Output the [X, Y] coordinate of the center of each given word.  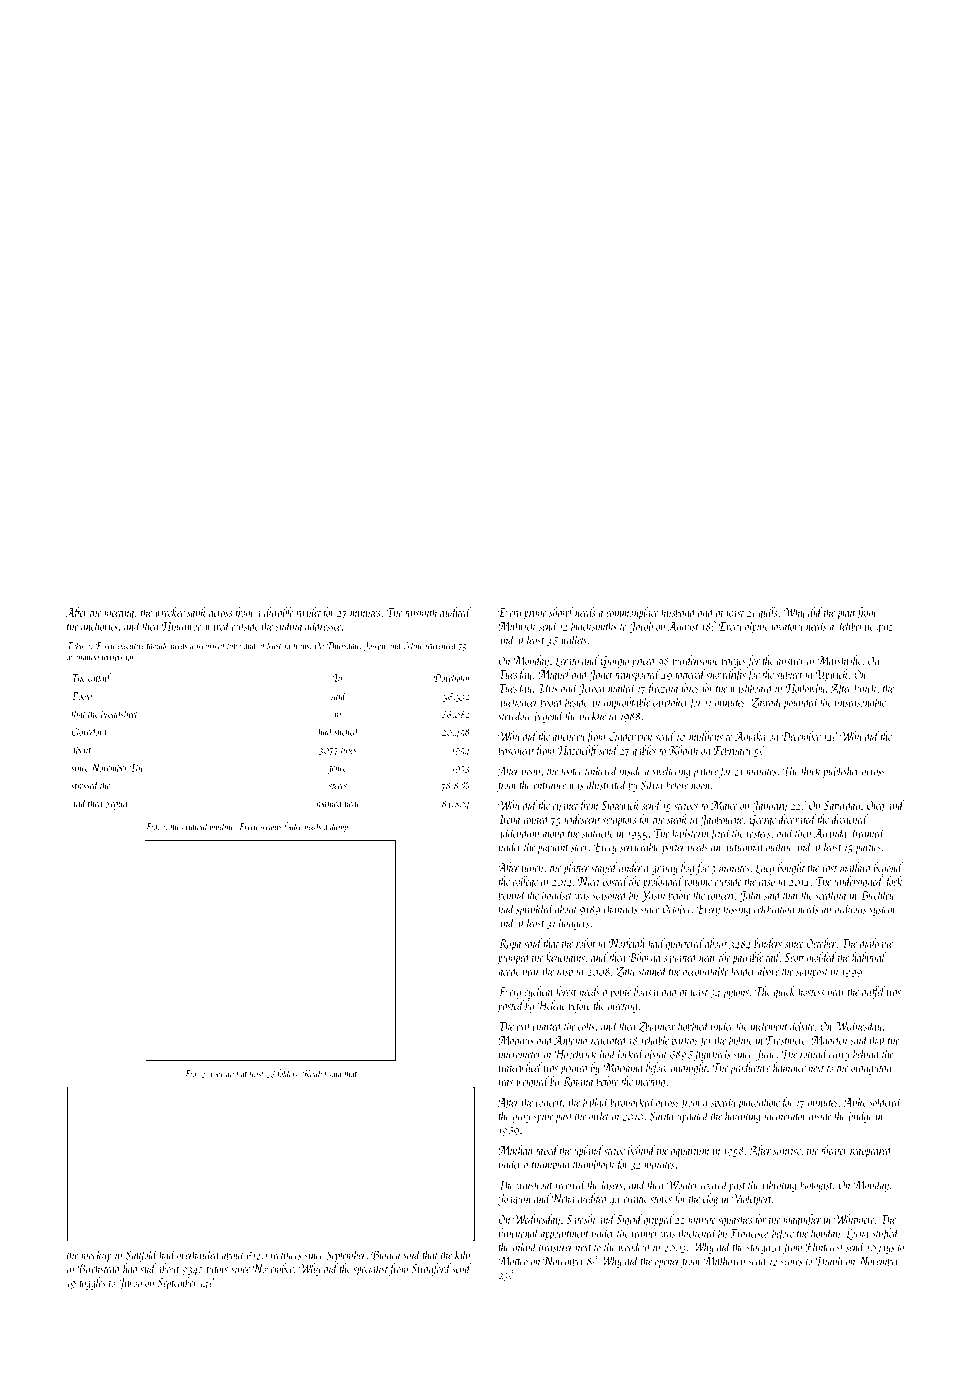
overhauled [198, 1255]
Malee [724, 805]
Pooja [81, 697]
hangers [574, 923]
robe [217, 1073]
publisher [841, 772]
